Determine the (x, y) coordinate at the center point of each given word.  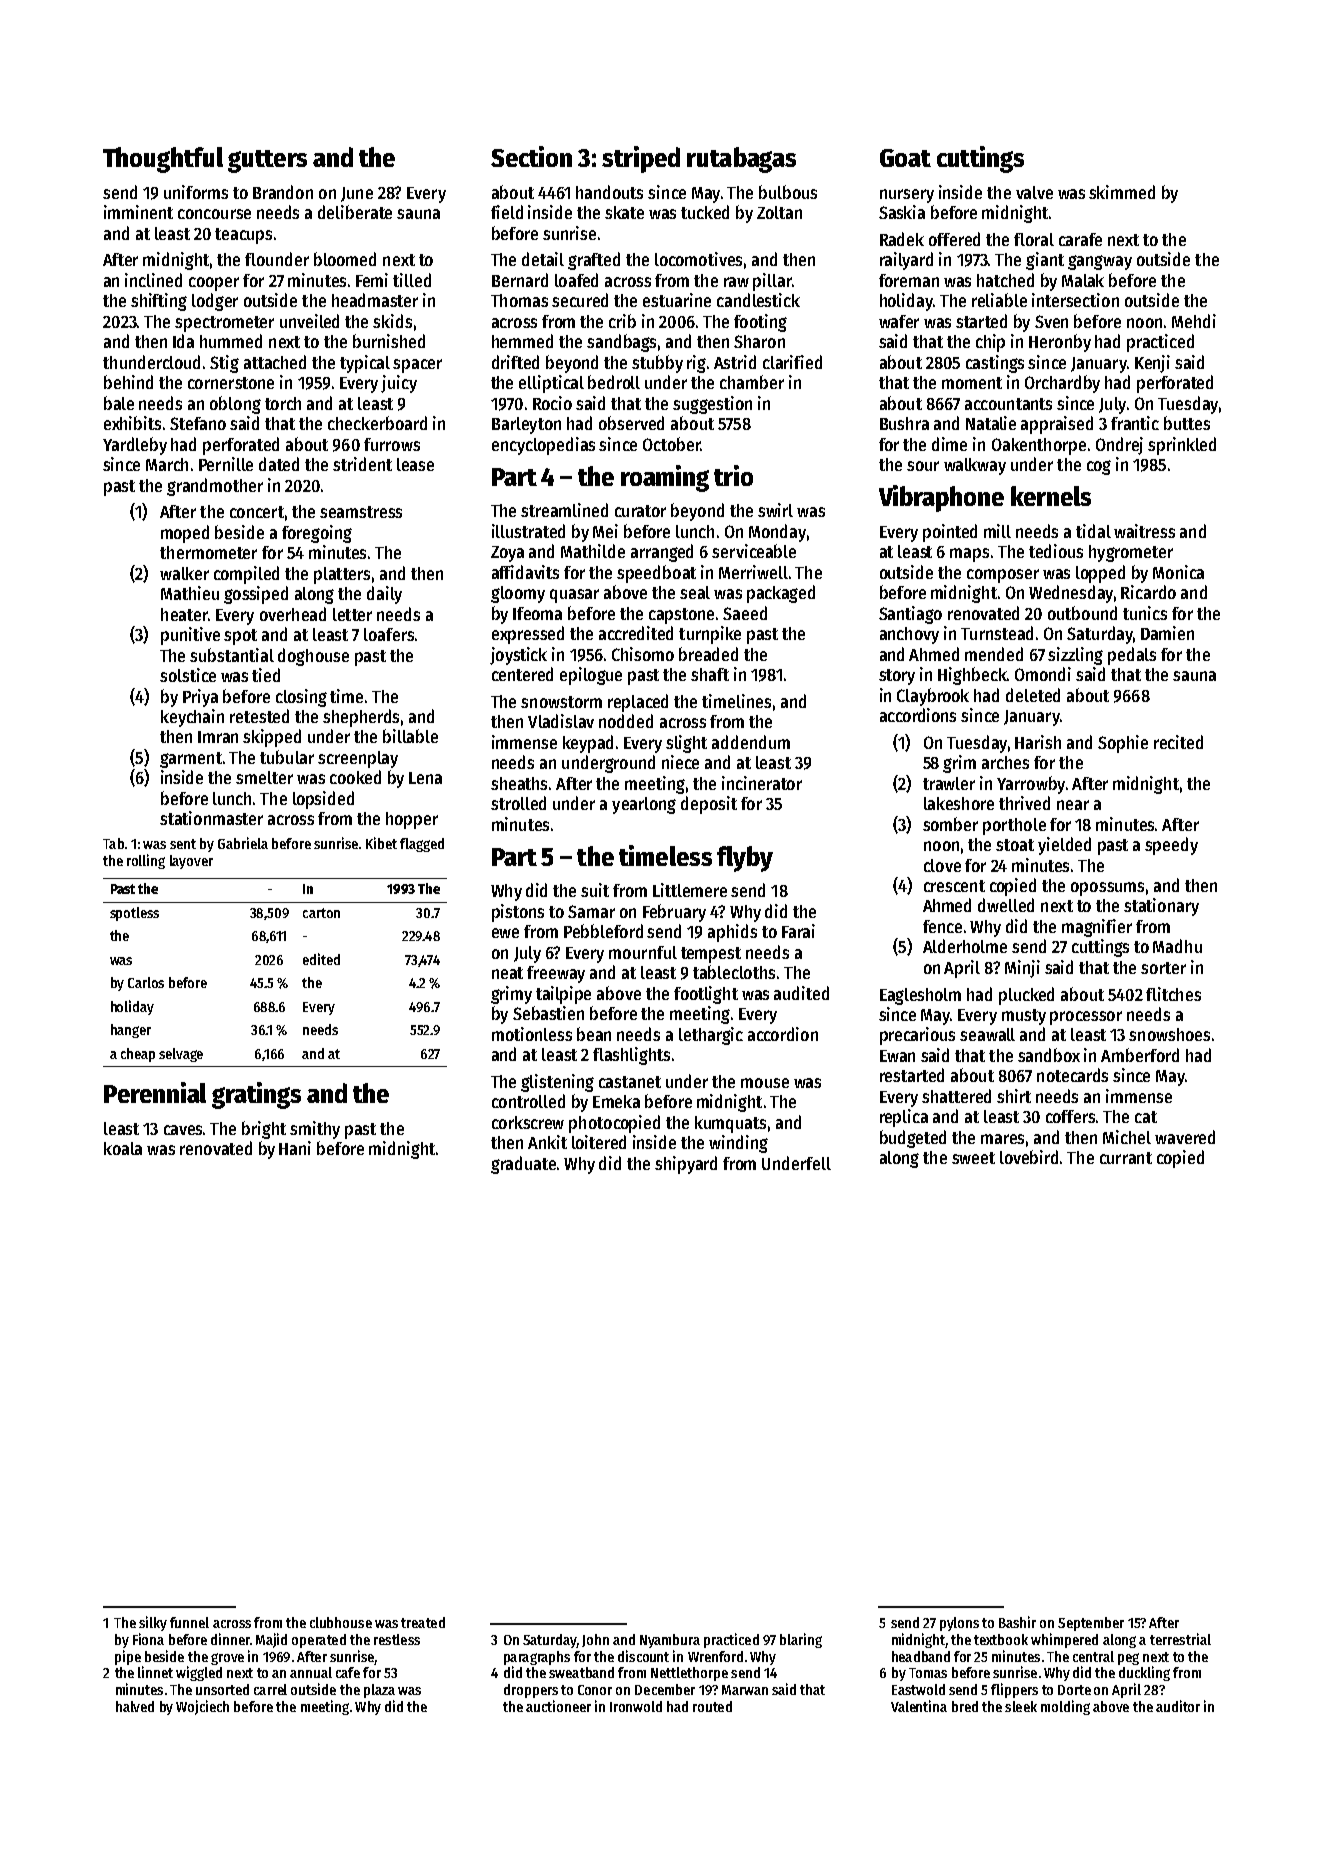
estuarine (677, 300)
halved (135, 1706)
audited (801, 993)
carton (321, 913)
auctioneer (558, 1706)
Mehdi (1194, 321)
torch (283, 403)
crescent (954, 886)
